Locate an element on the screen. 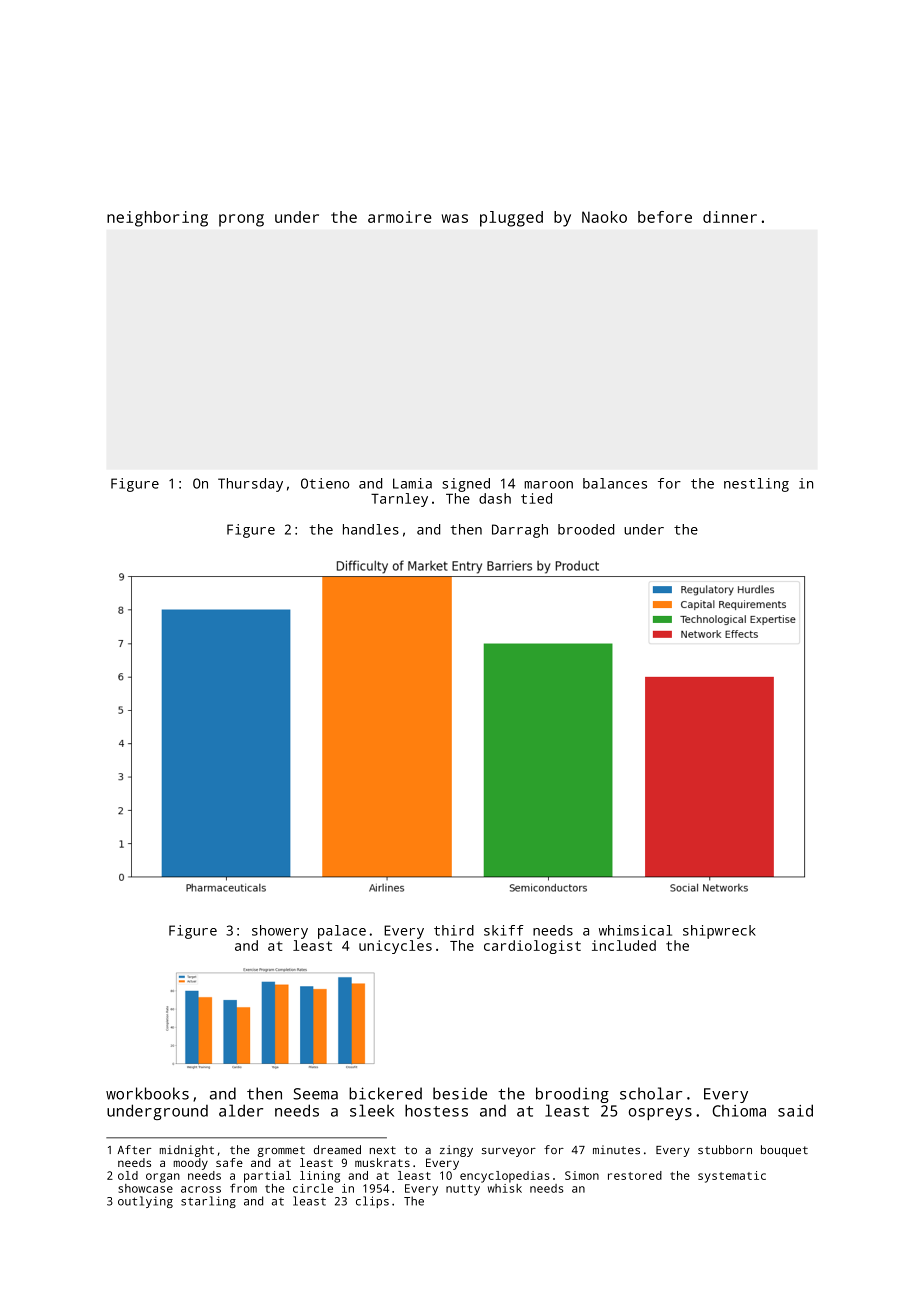  nestling is located at coordinates (756, 485).
